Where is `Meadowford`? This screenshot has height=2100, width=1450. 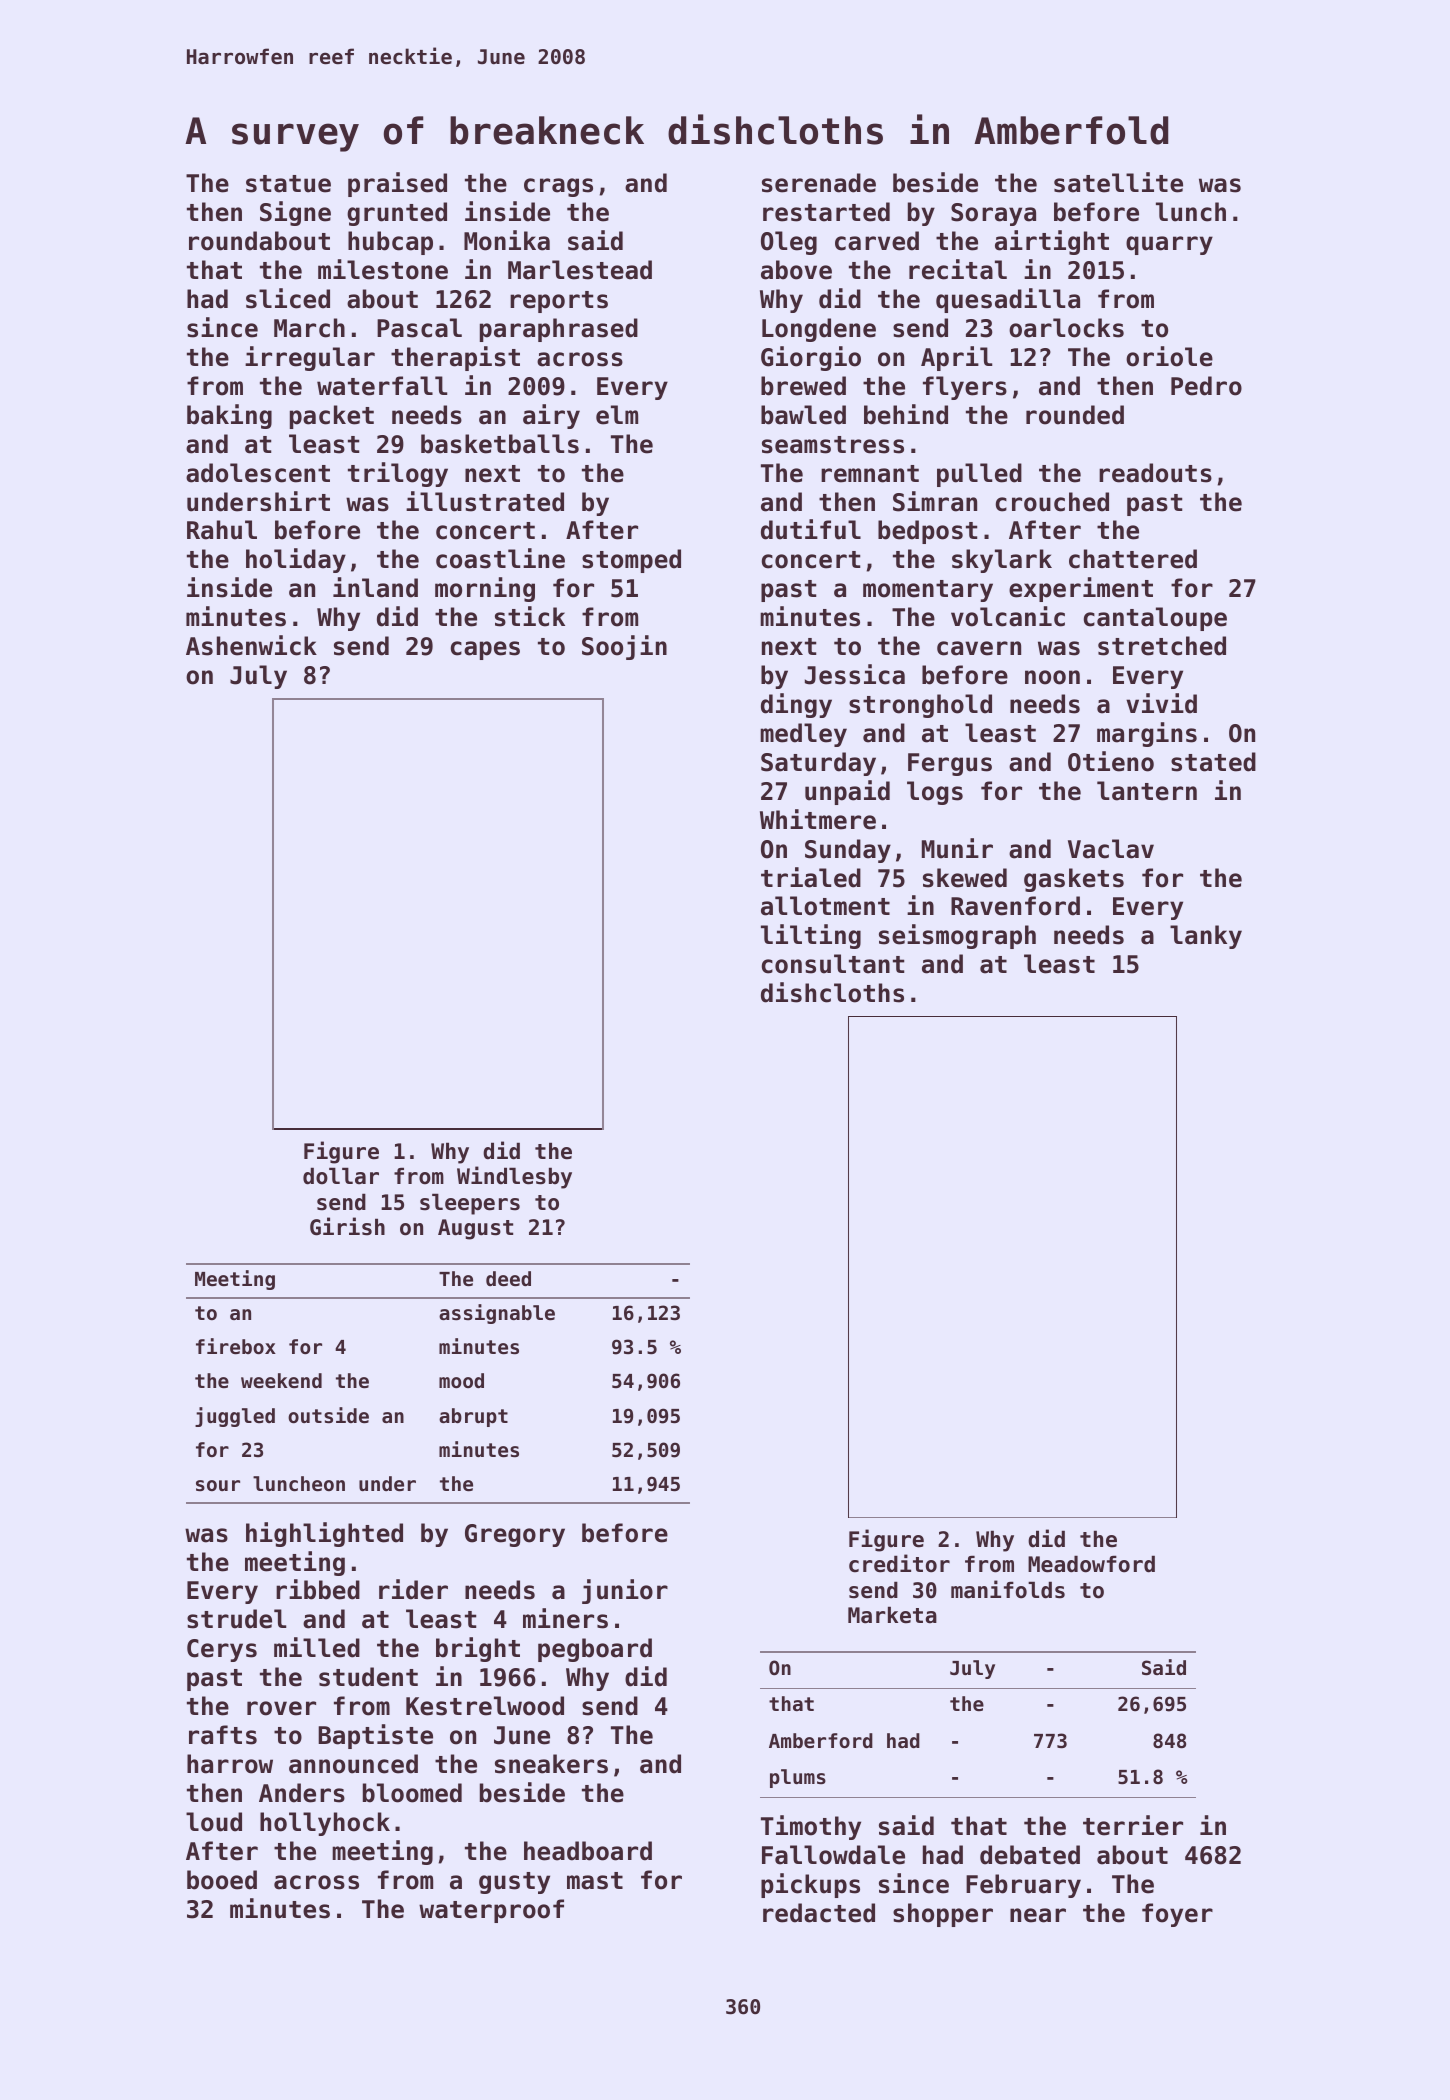 Meadowford is located at coordinates (1091, 1564).
